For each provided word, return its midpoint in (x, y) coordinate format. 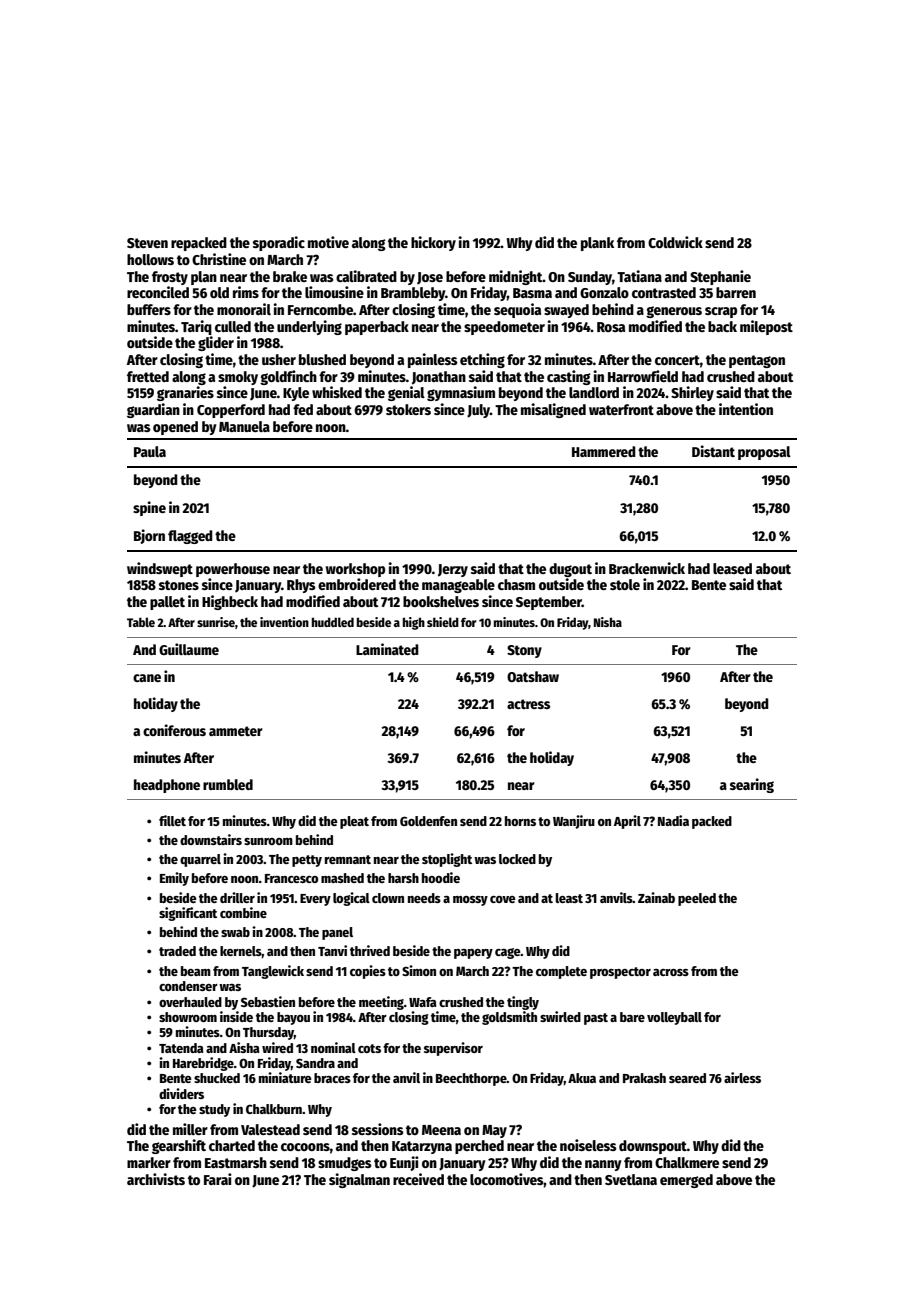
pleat (354, 822)
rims (246, 292)
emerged (686, 1181)
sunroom (268, 841)
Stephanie (720, 277)
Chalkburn (274, 1109)
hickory (433, 243)
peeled (697, 899)
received (418, 1179)
